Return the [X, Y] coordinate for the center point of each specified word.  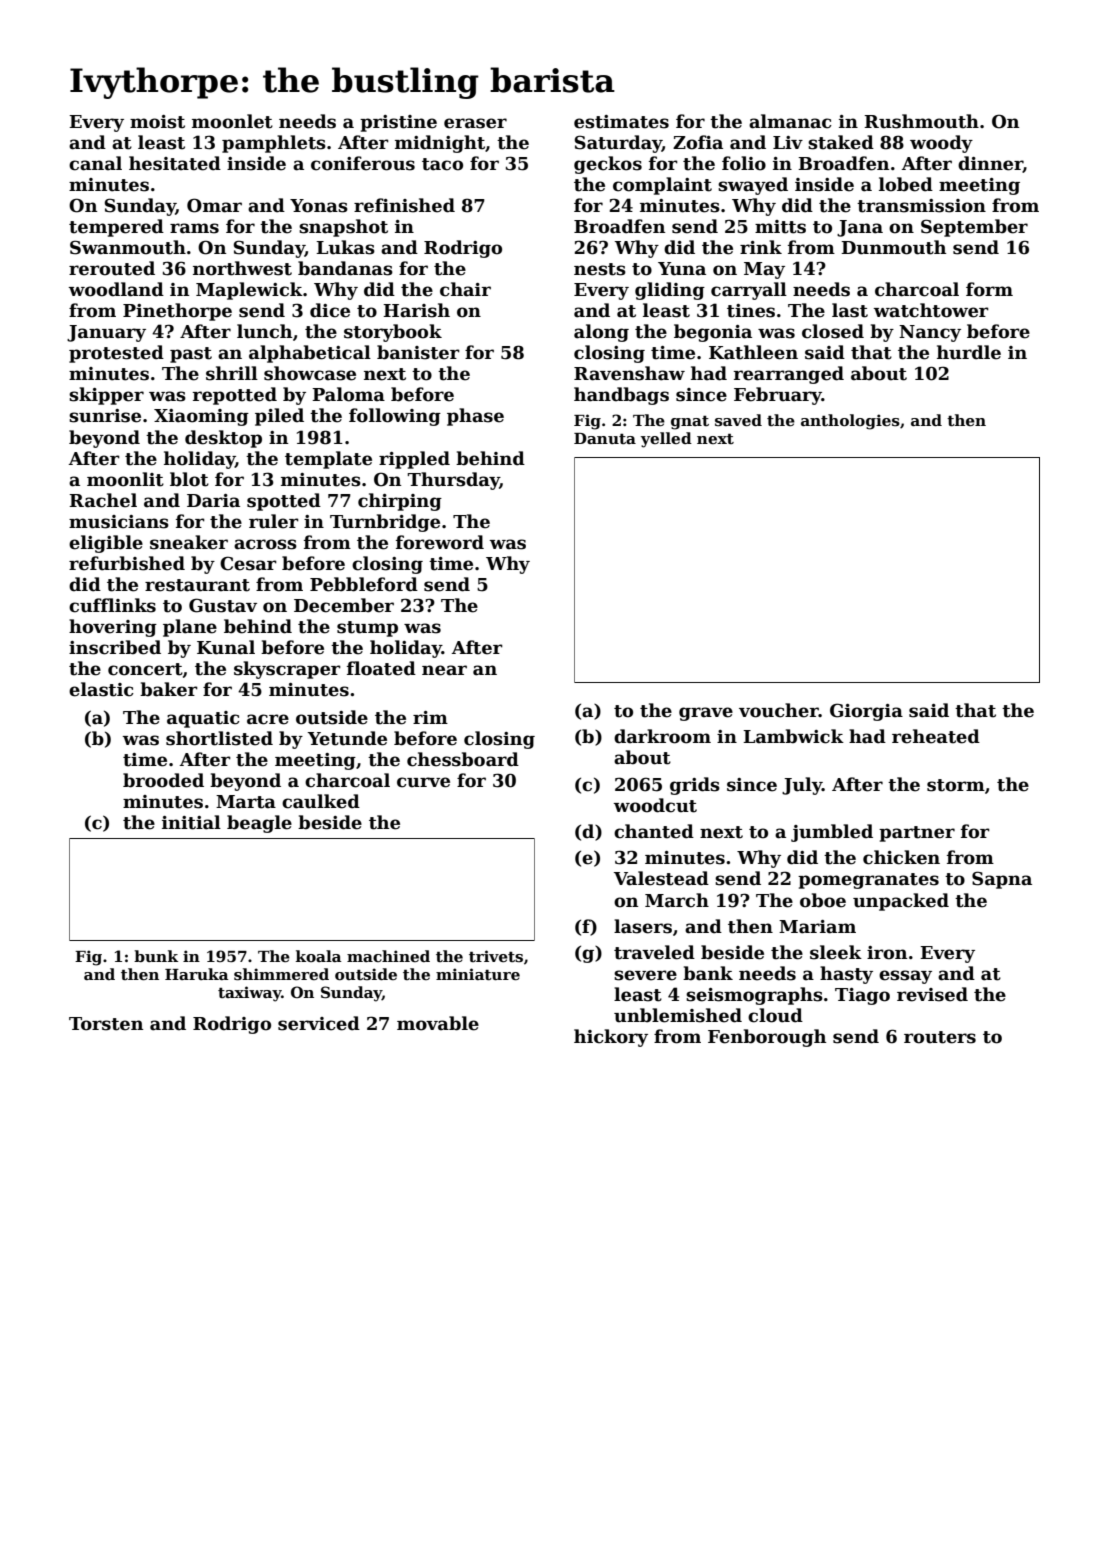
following [395, 417]
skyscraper [287, 670]
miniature [478, 974]
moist [157, 122]
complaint [662, 186]
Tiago [862, 996]
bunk [156, 956]
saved [738, 420]
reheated [936, 736]
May [764, 270]
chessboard [463, 759]
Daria [213, 501]
